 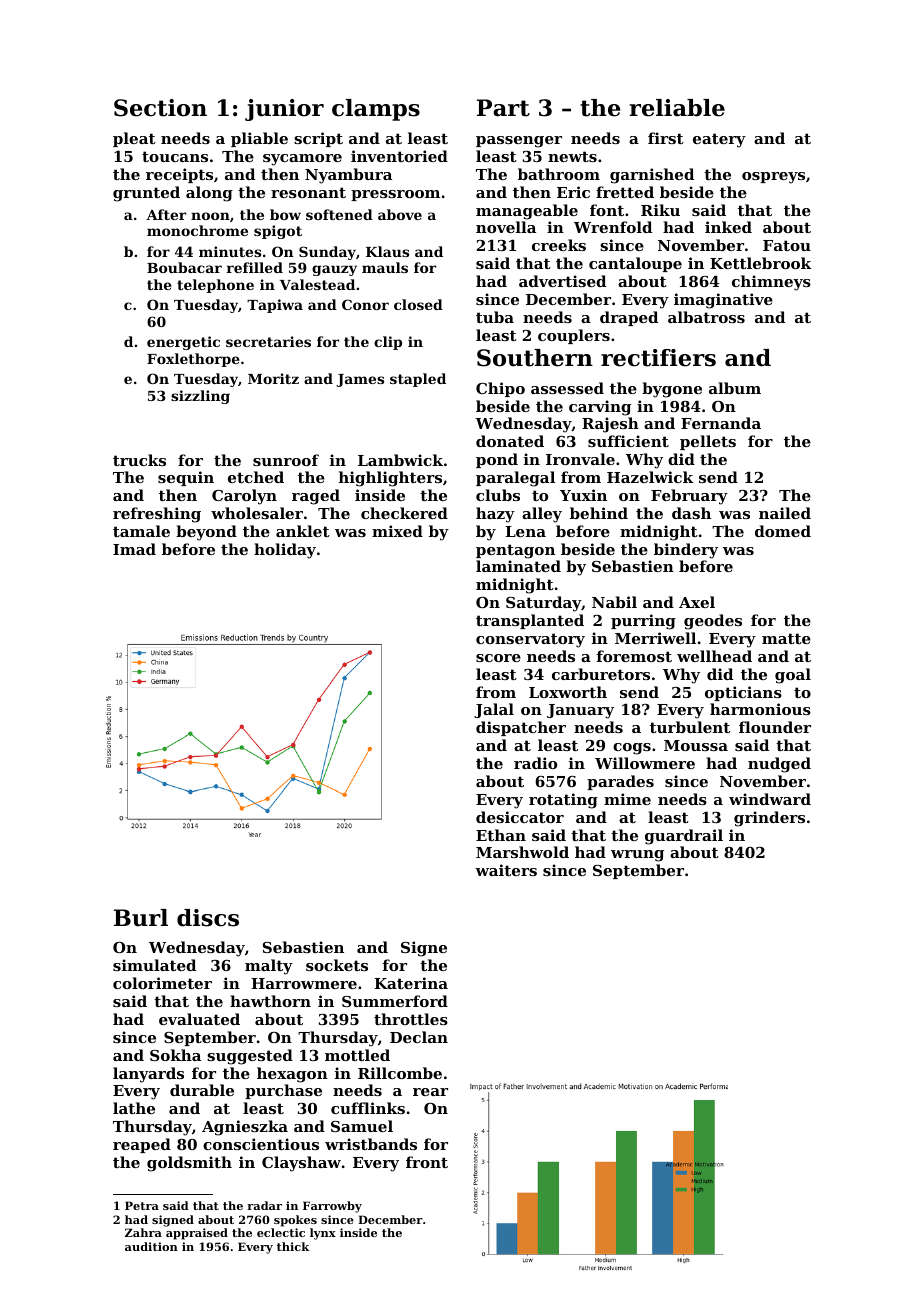 What do you see at coordinates (773, 178) in the screenshot?
I see `ospreys` at bounding box center [773, 178].
